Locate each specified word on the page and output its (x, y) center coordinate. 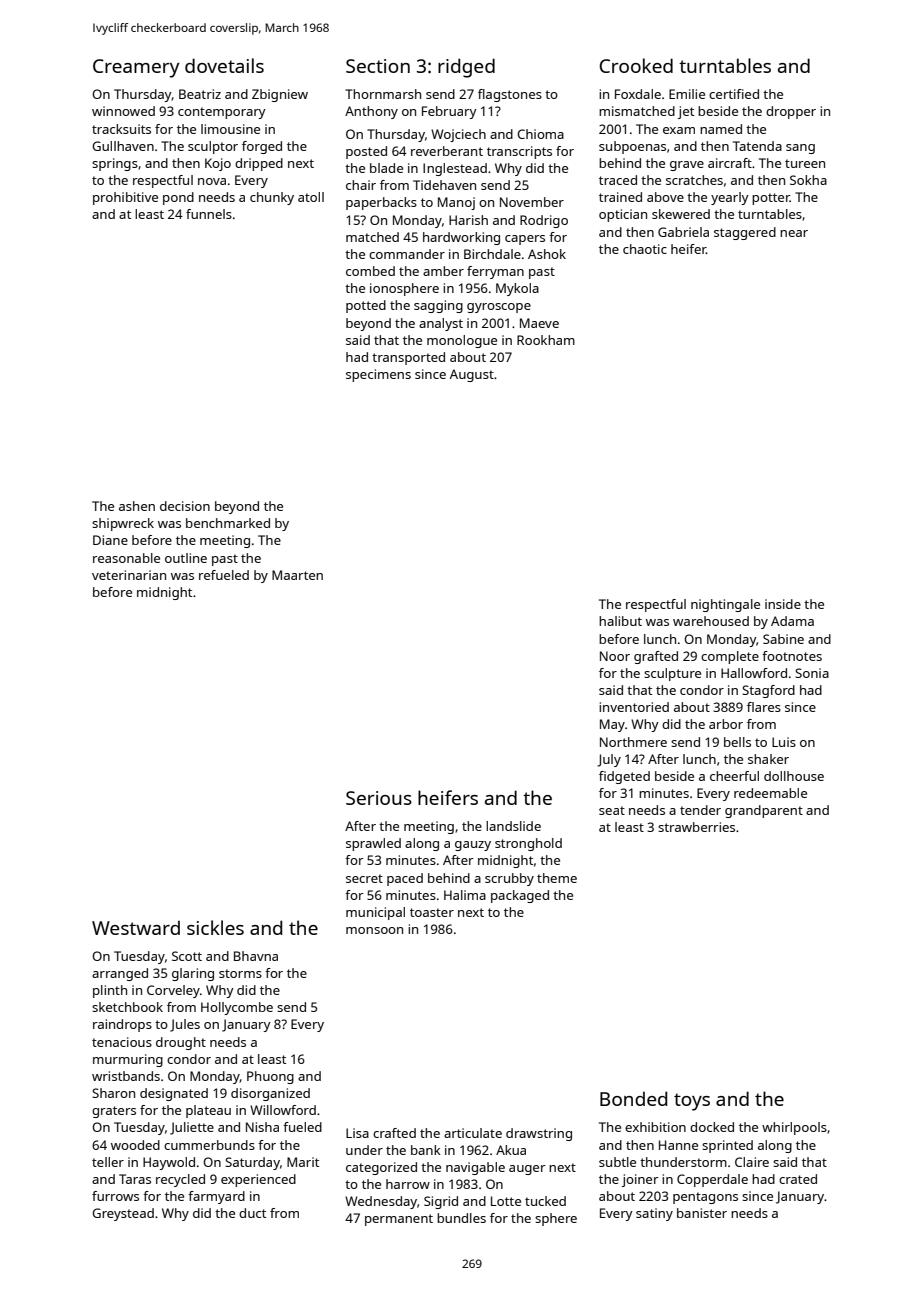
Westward (136, 928)
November (532, 202)
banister (702, 1213)
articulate (473, 1133)
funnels (209, 214)
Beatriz (200, 94)
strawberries (696, 827)
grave (687, 166)
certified (734, 94)
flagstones (510, 95)
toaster (432, 912)
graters (114, 1112)
